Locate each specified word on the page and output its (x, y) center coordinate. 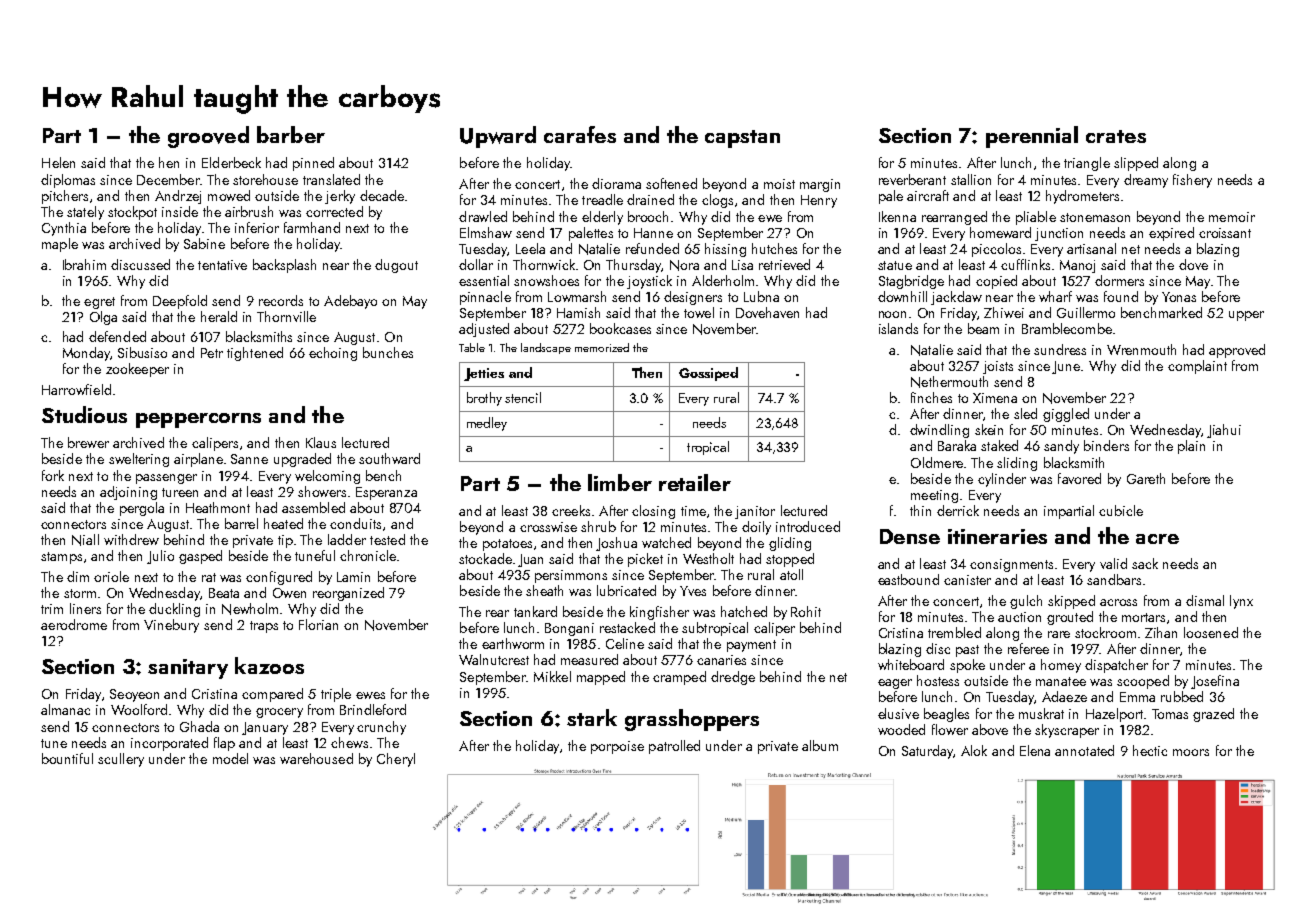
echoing (333, 354)
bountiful (67, 758)
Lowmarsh (577, 296)
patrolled (674, 747)
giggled (1066, 415)
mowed (229, 195)
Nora (684, 265)
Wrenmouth (1141, 349)
